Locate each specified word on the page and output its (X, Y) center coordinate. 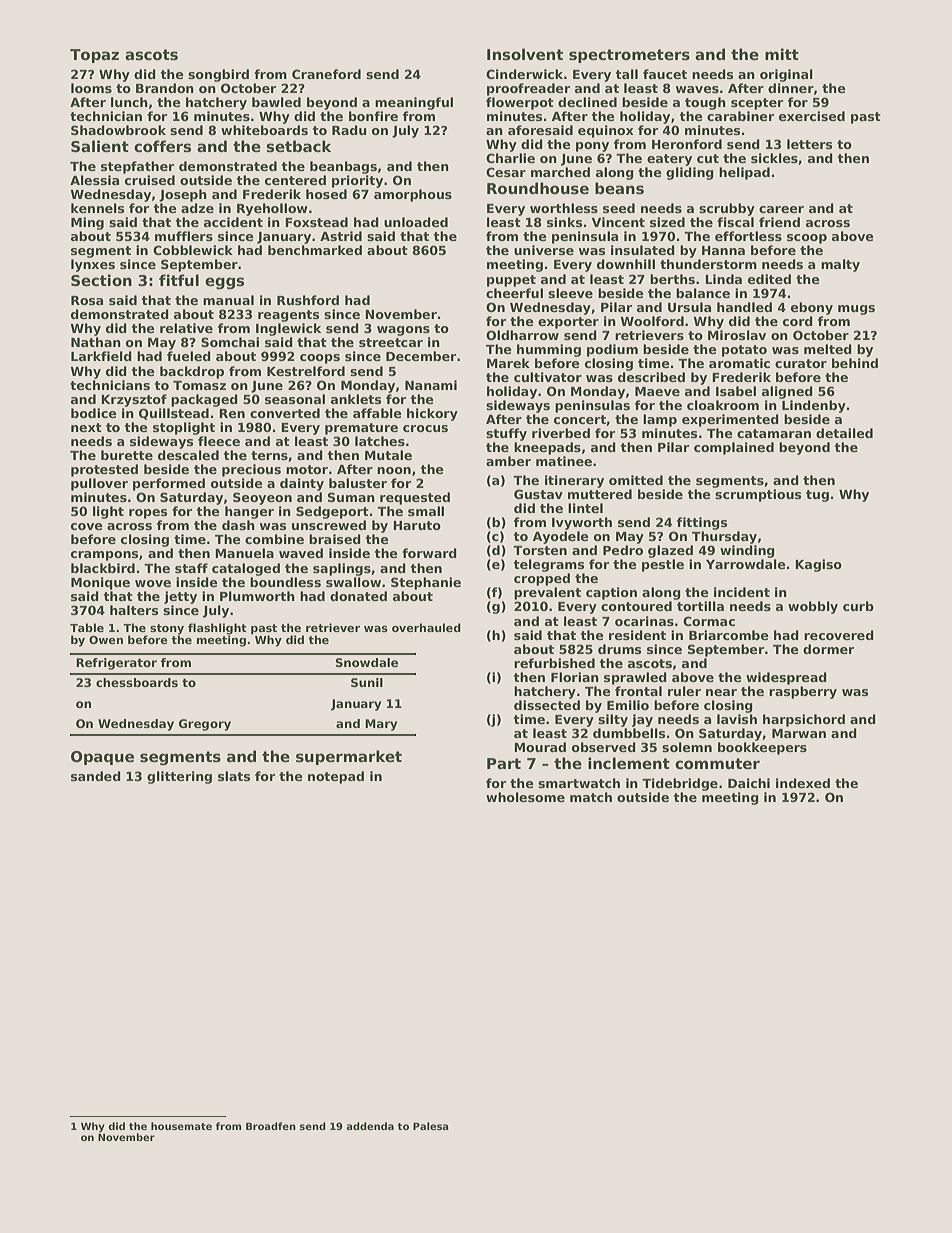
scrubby (727, 209)
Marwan (799, 733)
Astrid (341, 236)
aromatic (739, 363)
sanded (96, 776)
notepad (336, 777)
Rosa (87, 300)
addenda (370, 1126)
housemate (181, 1126)
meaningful (414, 103)
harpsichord (804, 720)
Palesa (431, 1126)
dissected (547, 705)
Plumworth (257, 596)
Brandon (165, 88)
